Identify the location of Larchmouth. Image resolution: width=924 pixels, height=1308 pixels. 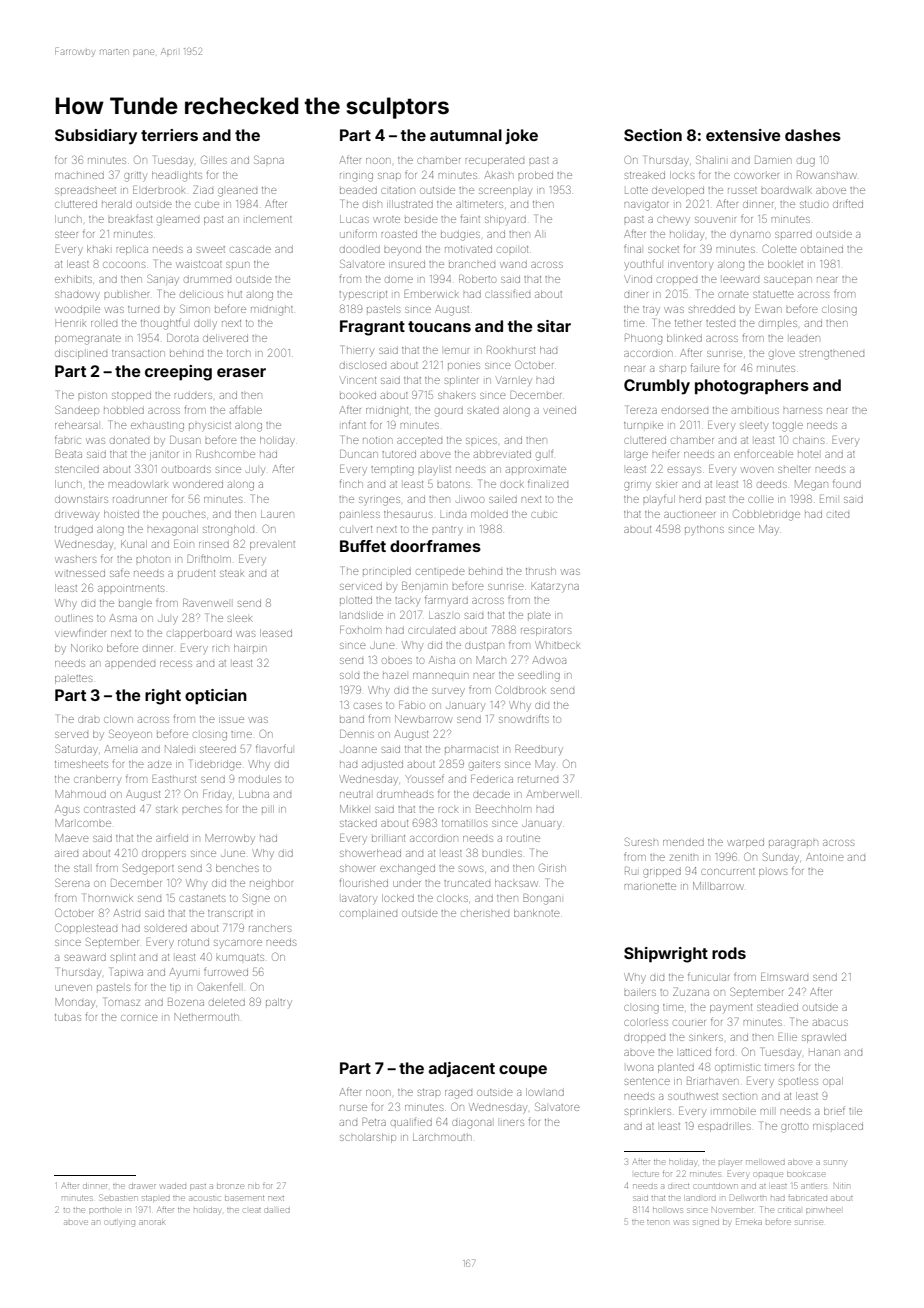
(442, 1137).
